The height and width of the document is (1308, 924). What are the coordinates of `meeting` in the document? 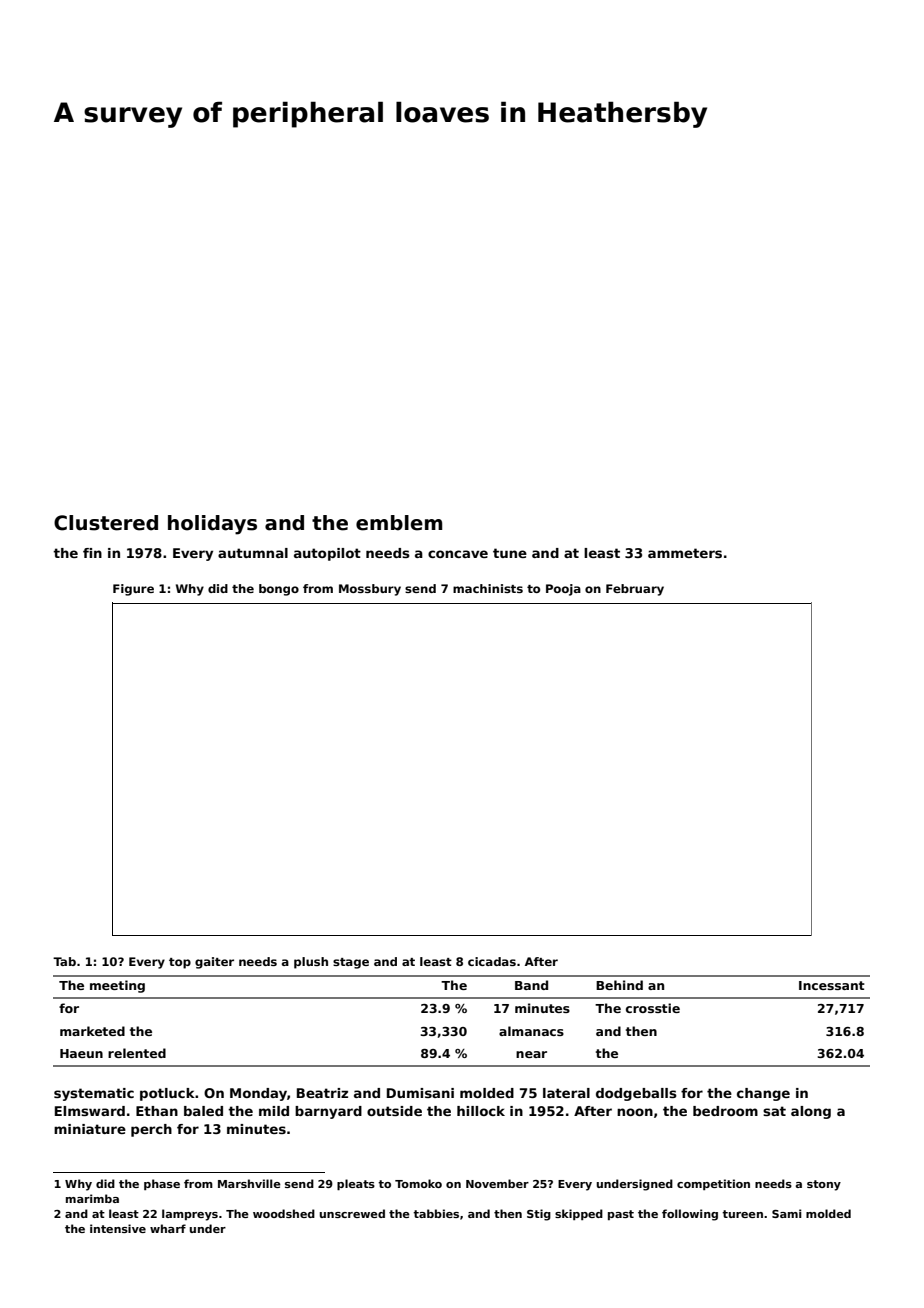 It's located at (117, 986).
